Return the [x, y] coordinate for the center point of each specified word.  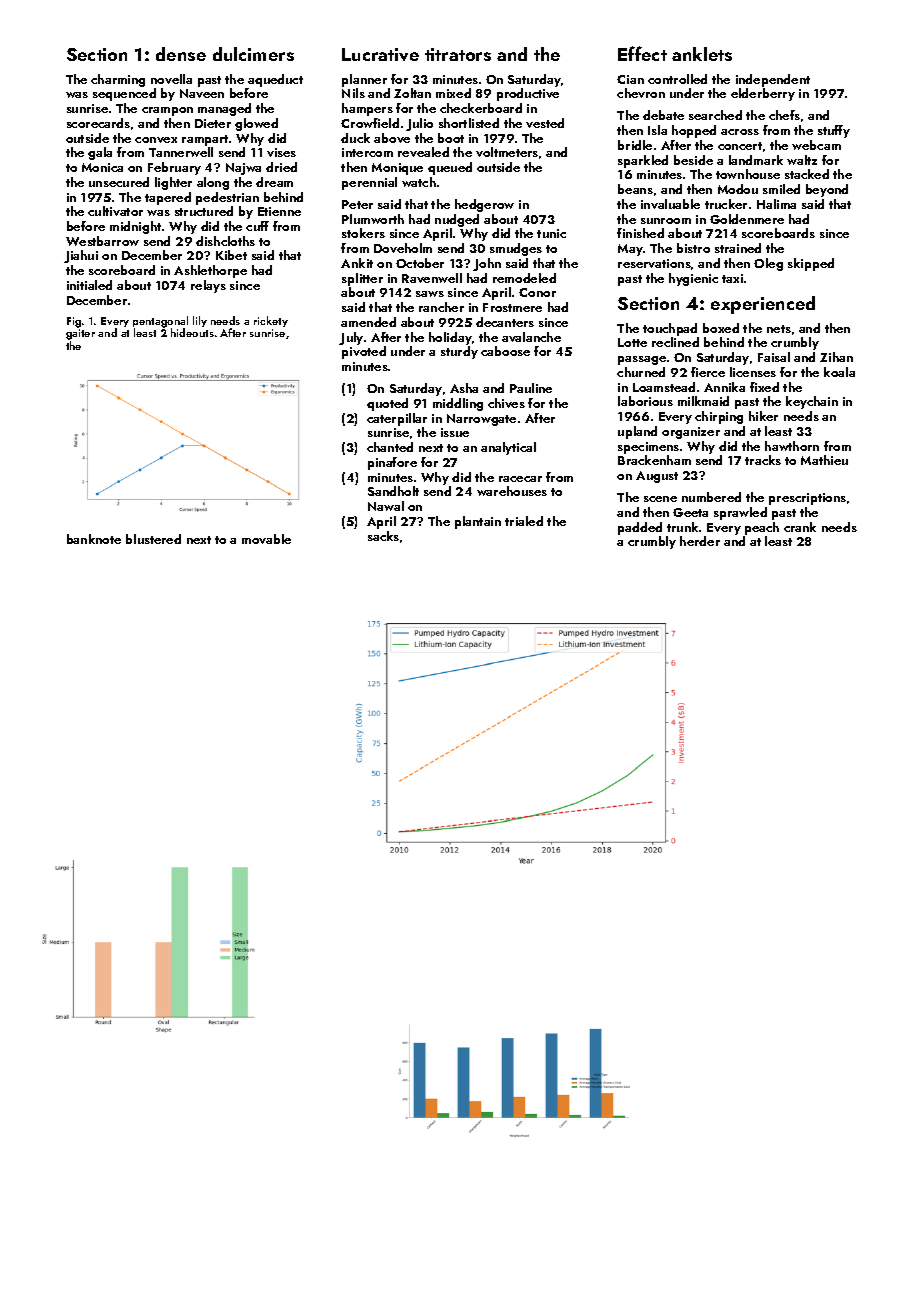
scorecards [98, 123]
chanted [390, 447]
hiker [763, 416]
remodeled [524, 278]
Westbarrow [102, 241]
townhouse [748, 174]
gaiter [80, 334]
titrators [458, 54]
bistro [693, 248]
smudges [516, 249]
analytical [508, 448]
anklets [702, 54]
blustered [153, 539]
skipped [811, 264]
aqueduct [275, 80]
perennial [369, 183]
